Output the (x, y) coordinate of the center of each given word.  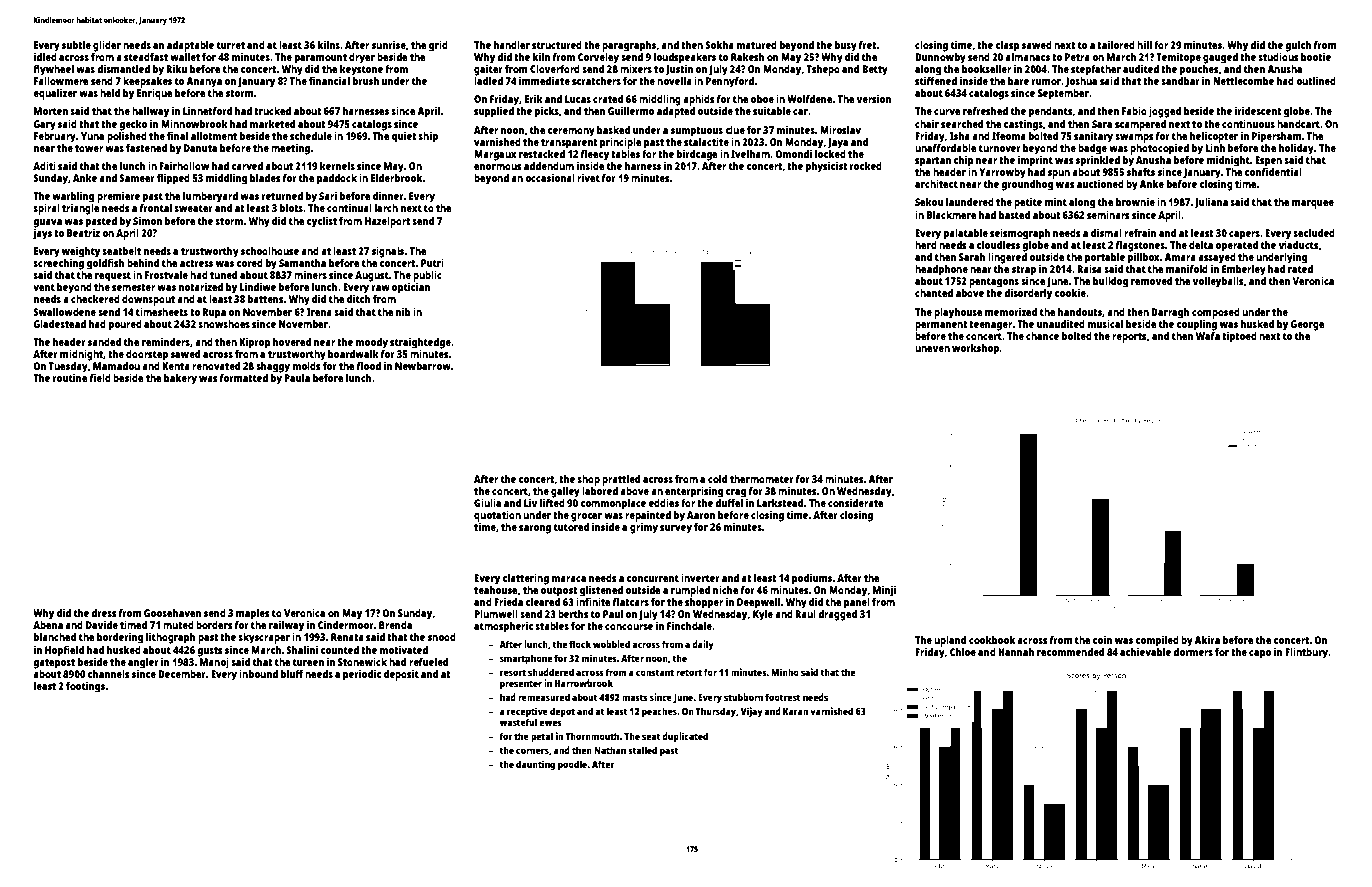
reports (1129, 338)
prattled (621, 480)
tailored (1116, 45)
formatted (244, 378)
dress (104, 613)
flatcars (631, 602)
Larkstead (780, 503)
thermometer (762, 479)
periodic (362, 675)
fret (868, 45)
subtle (76, 45)
